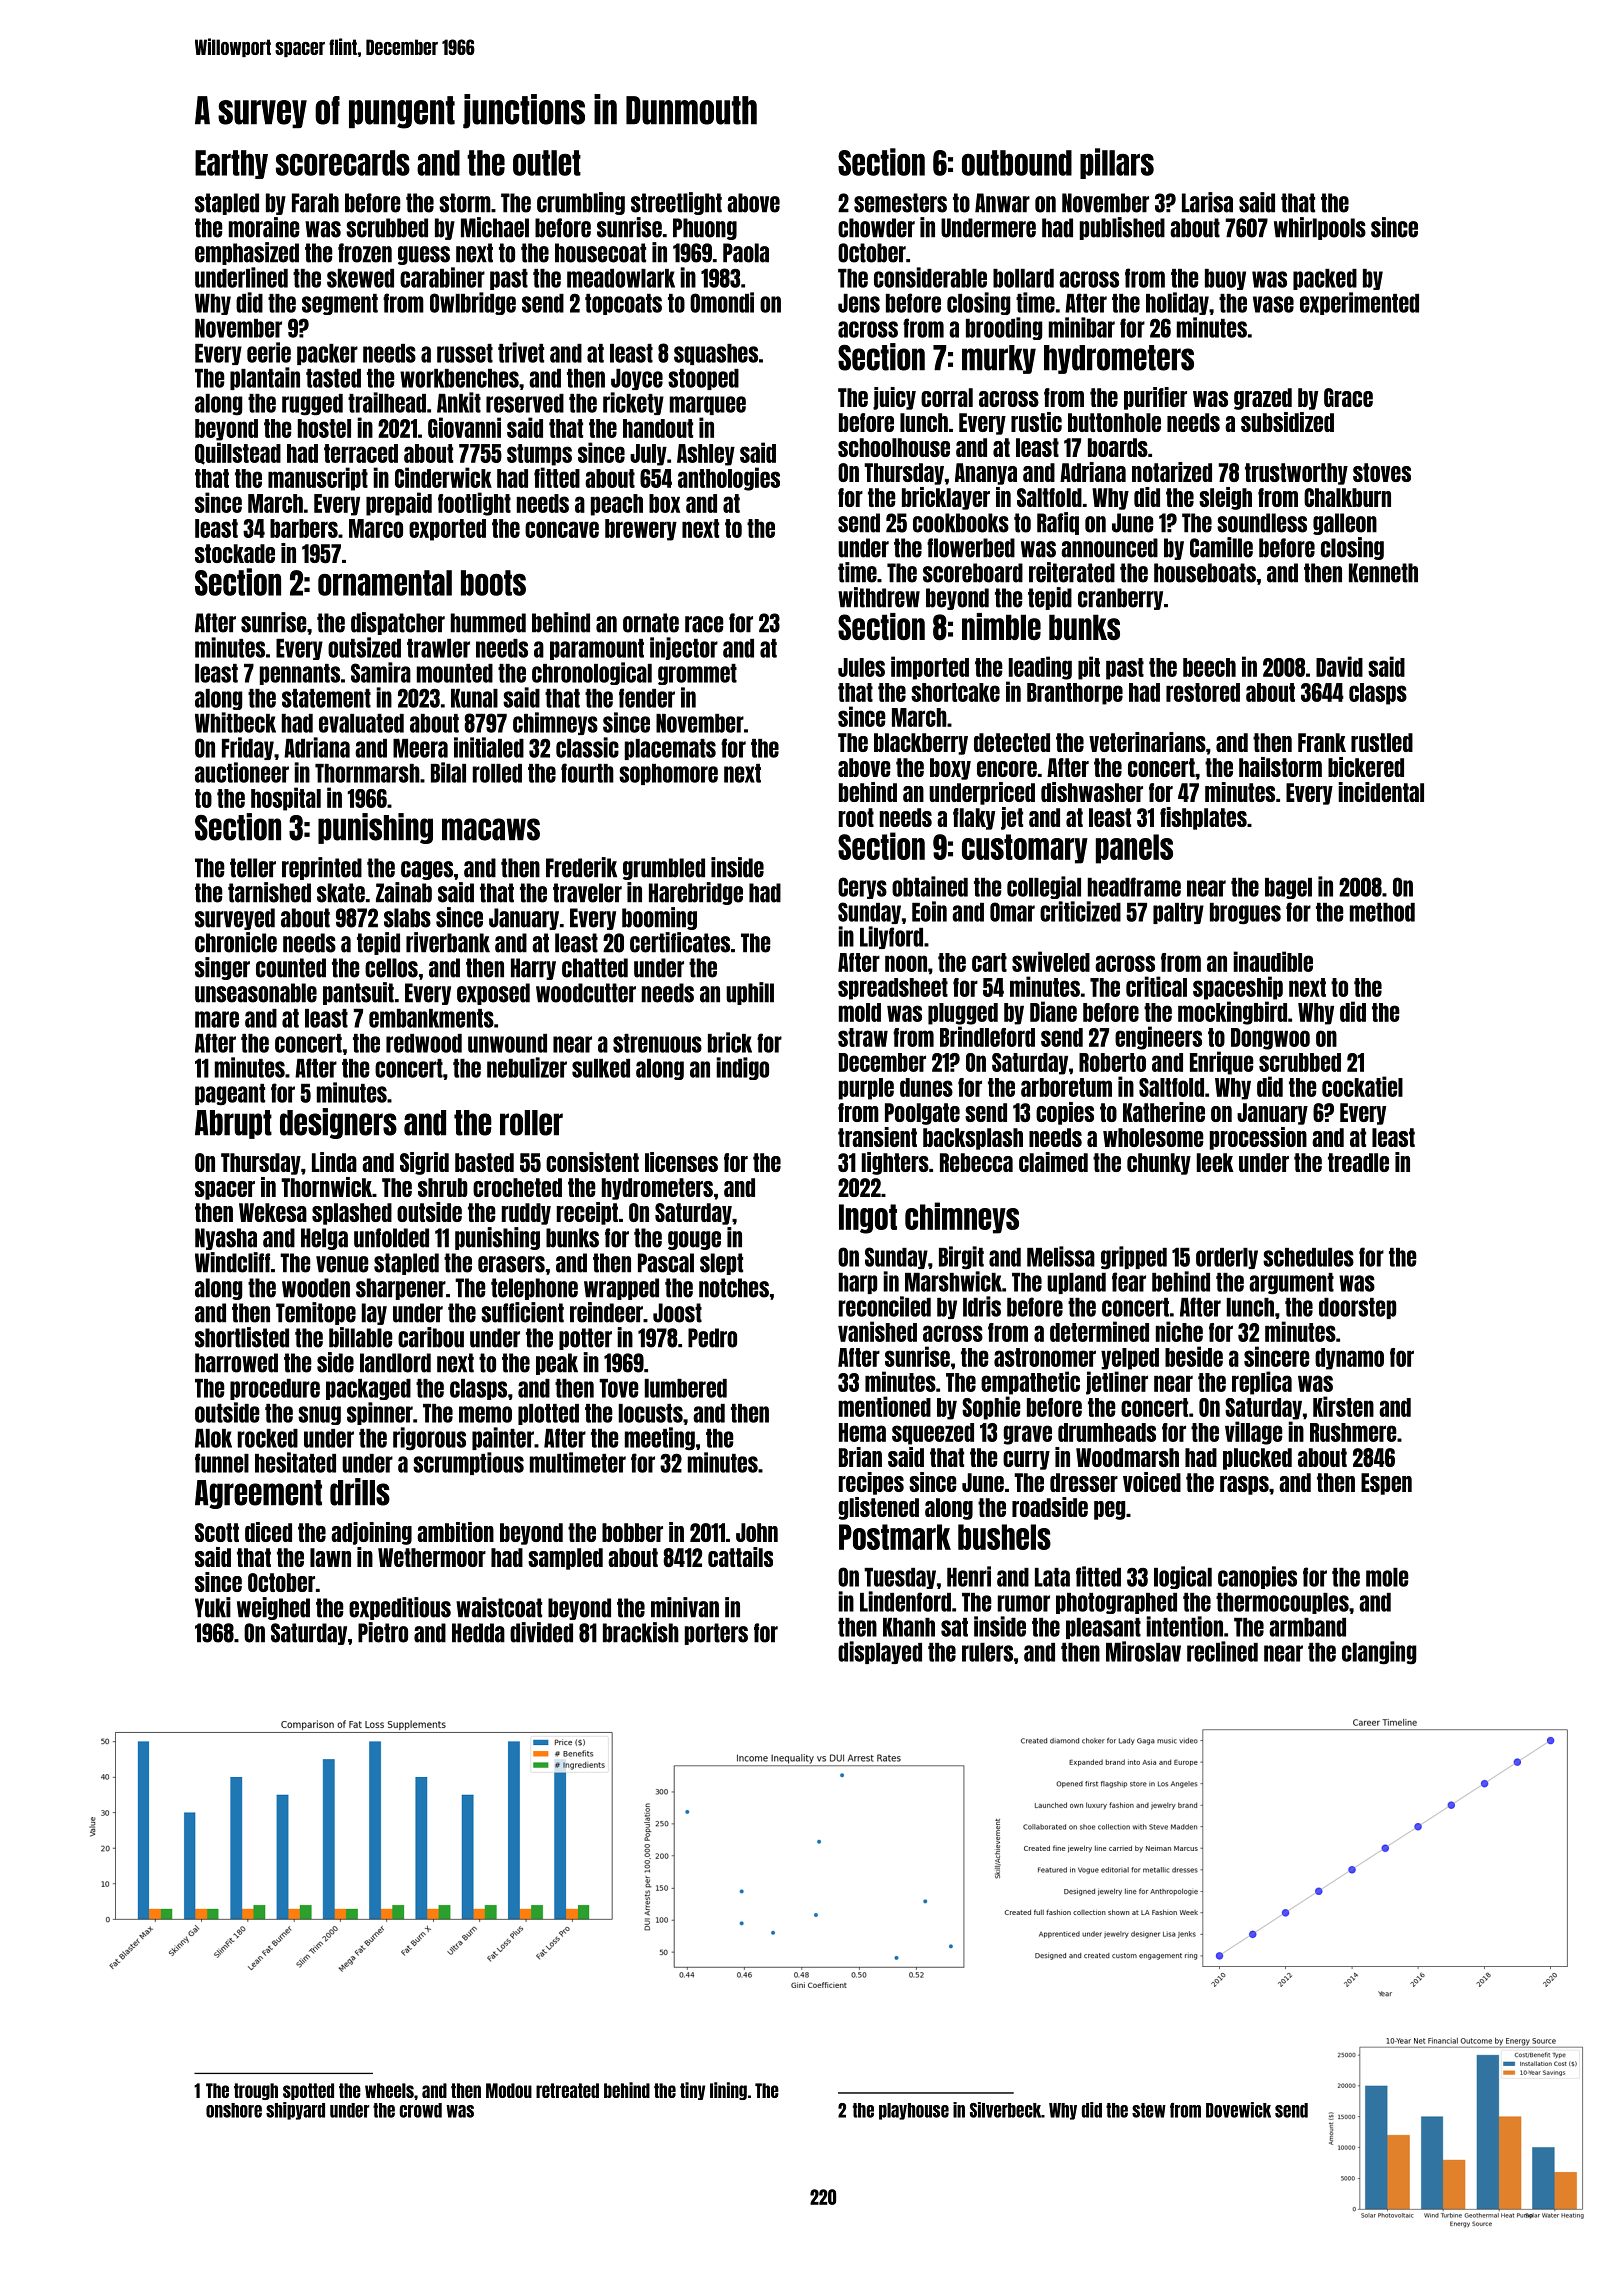  Describe the element at coordinates (929, 911) in the document. I see `Eoin` at that location.
